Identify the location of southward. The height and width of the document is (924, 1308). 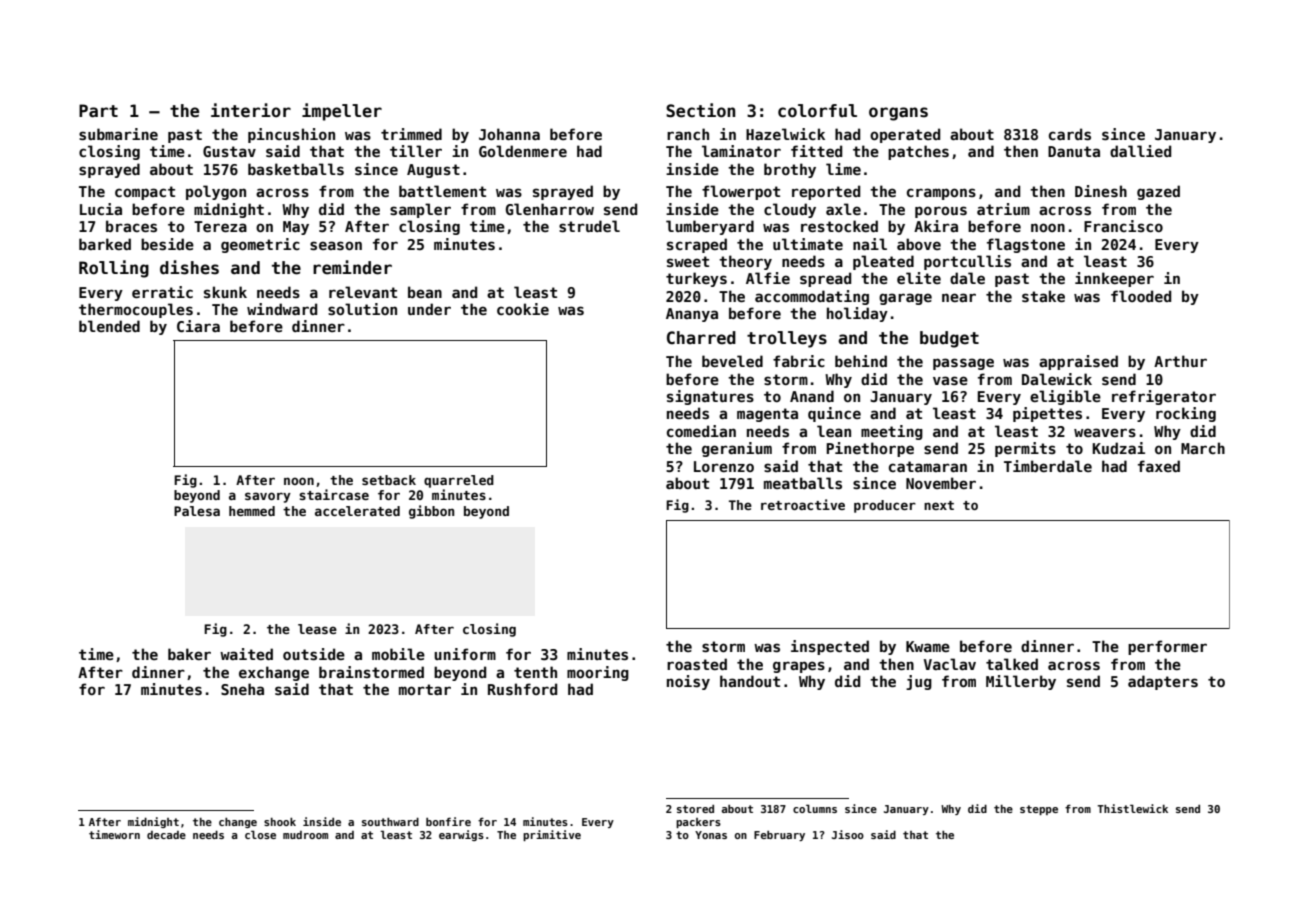
(390, 822).
